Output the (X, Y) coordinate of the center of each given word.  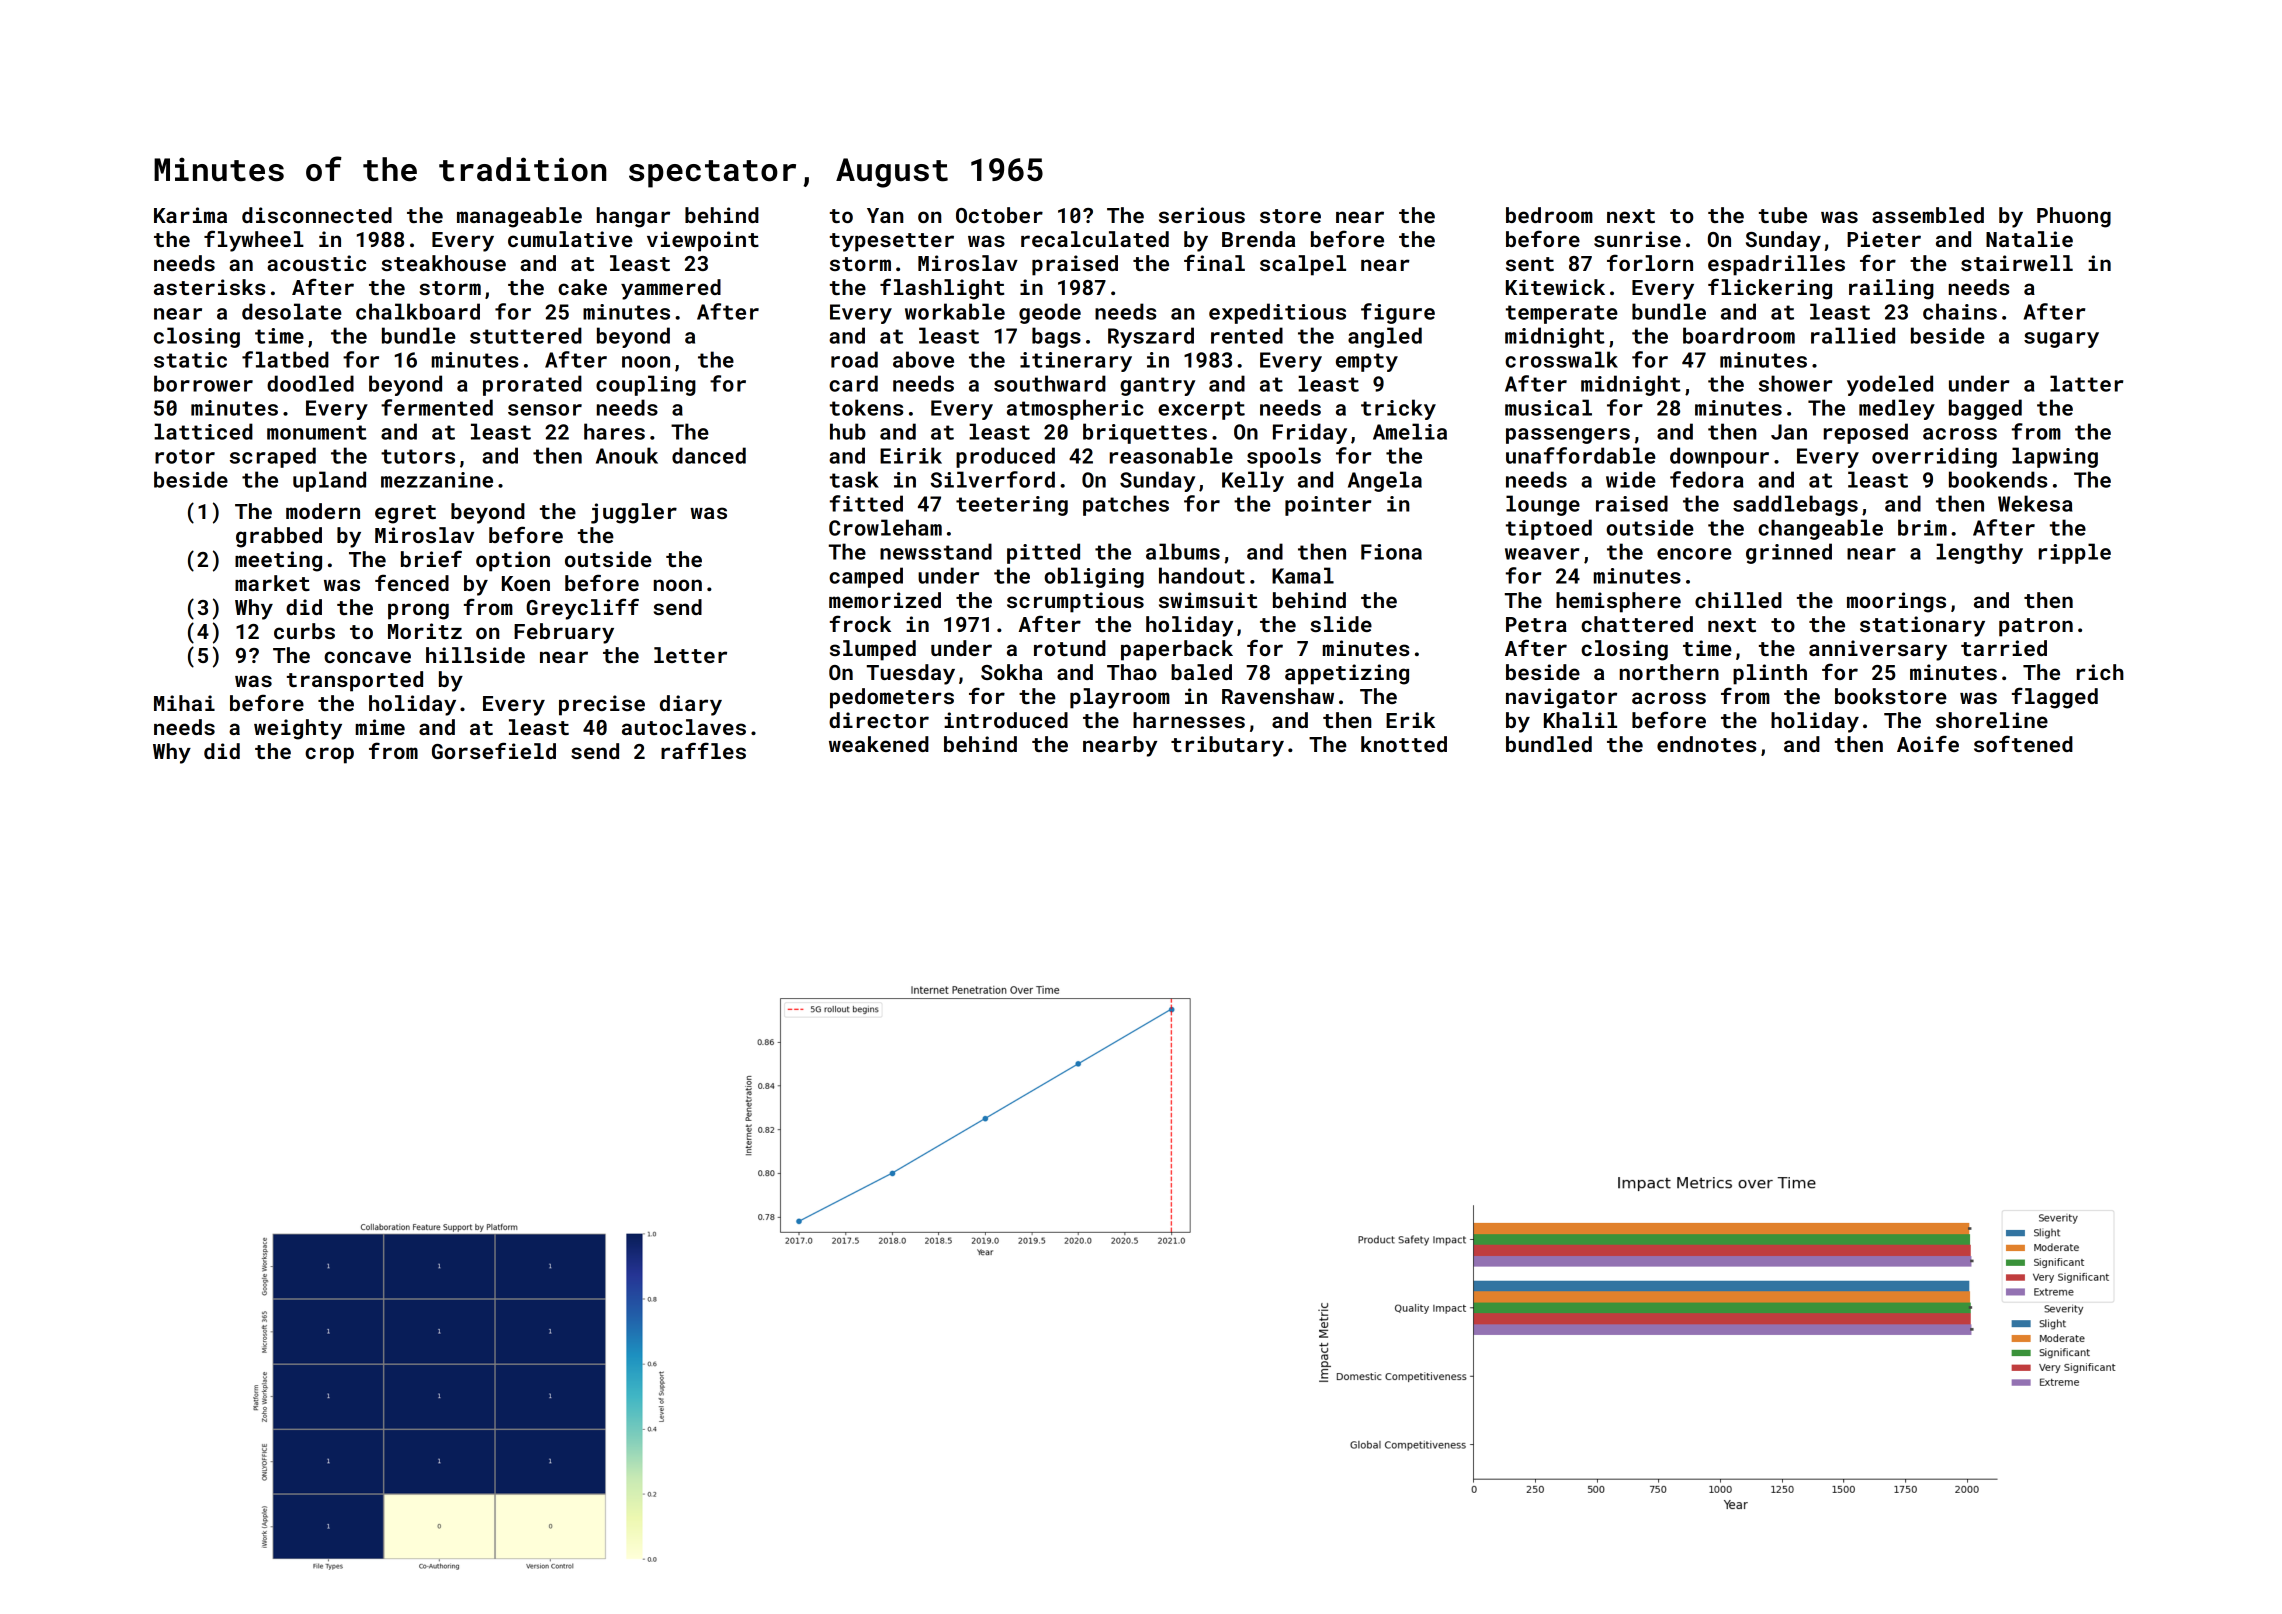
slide (1341, 624)
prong (418, 611)
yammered (671, 289)
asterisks (209, 287)
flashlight (942, 289)
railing (1891, 289)
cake (582, 287)
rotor (185, 456)
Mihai (184, 703)
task (854, 479)
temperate (1562, 314)
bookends (1998, 479)
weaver (1542, 554)
